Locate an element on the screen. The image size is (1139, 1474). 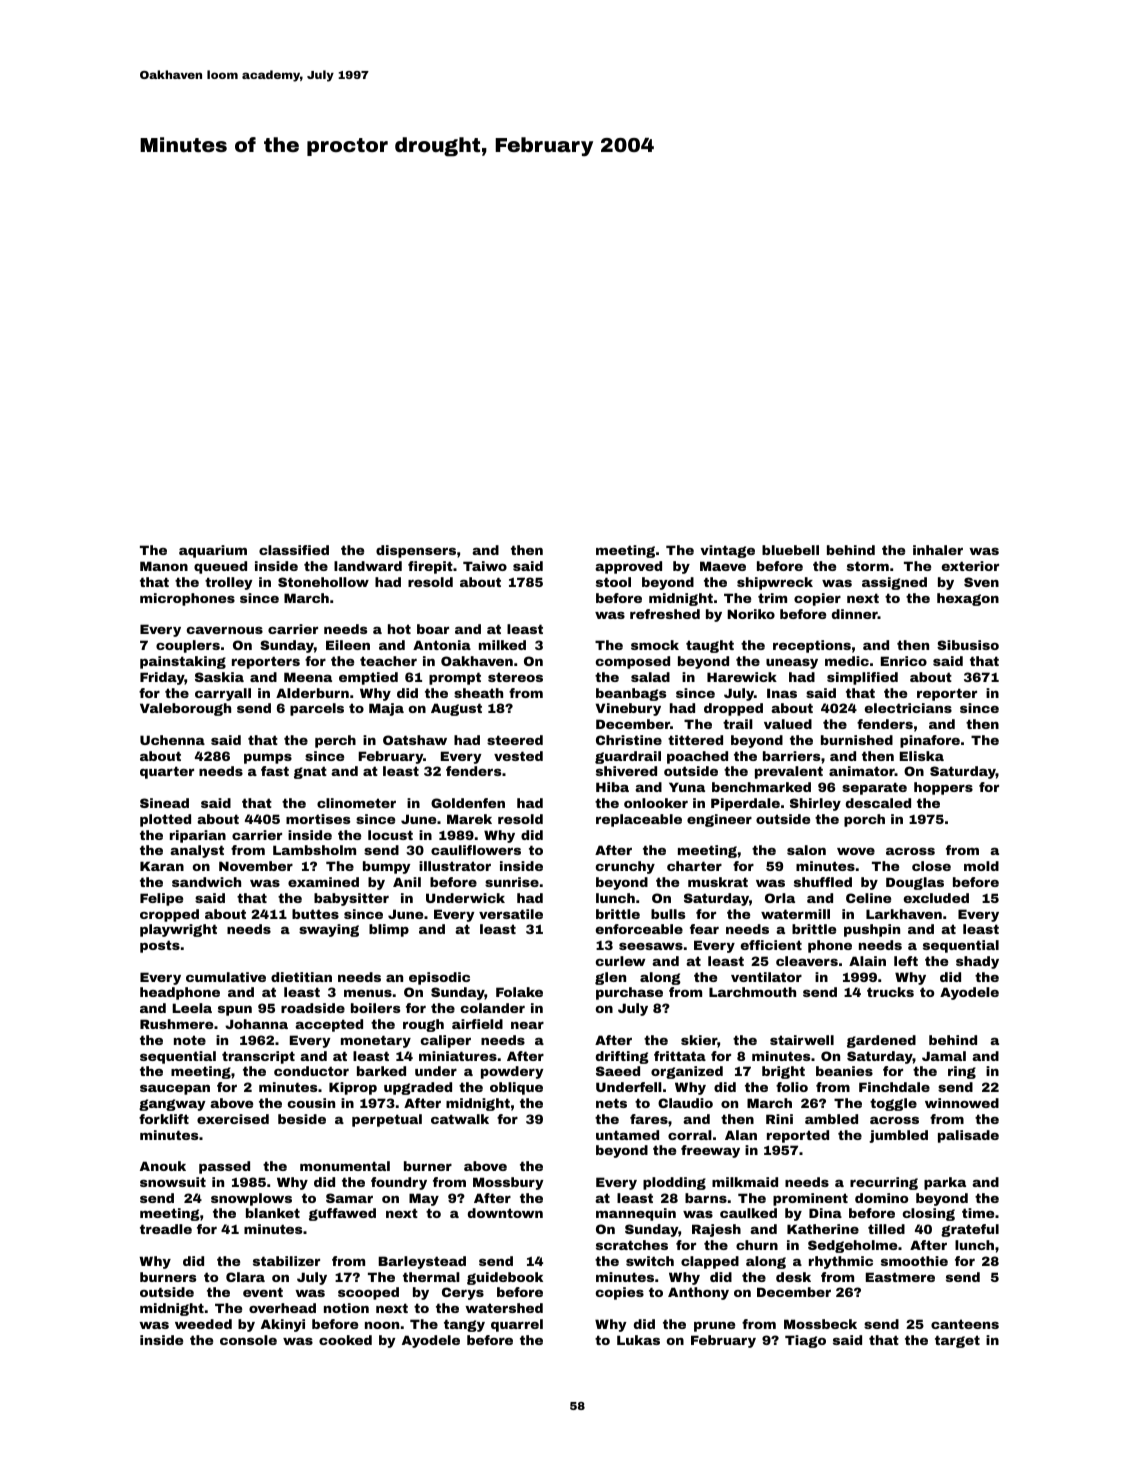
winnowed is located at coordinates (962, 1103).
